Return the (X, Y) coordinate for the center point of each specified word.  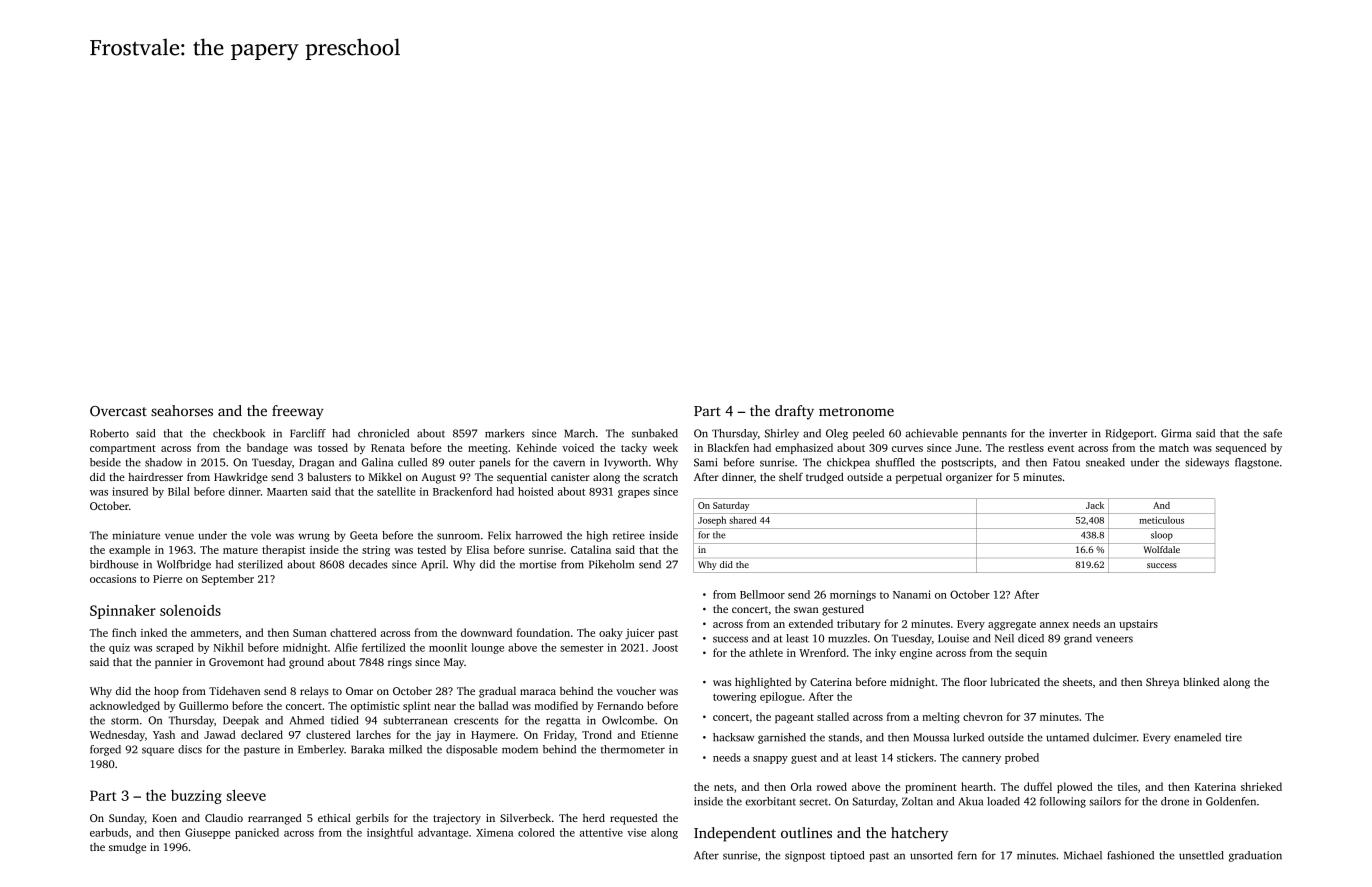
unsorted (931, 855)
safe (1272, 433)
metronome (856, 411)
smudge (127, 848)
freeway (298, 412)
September (228, 579)
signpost (805, 856)
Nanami (912, 594)
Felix (499, 535)
